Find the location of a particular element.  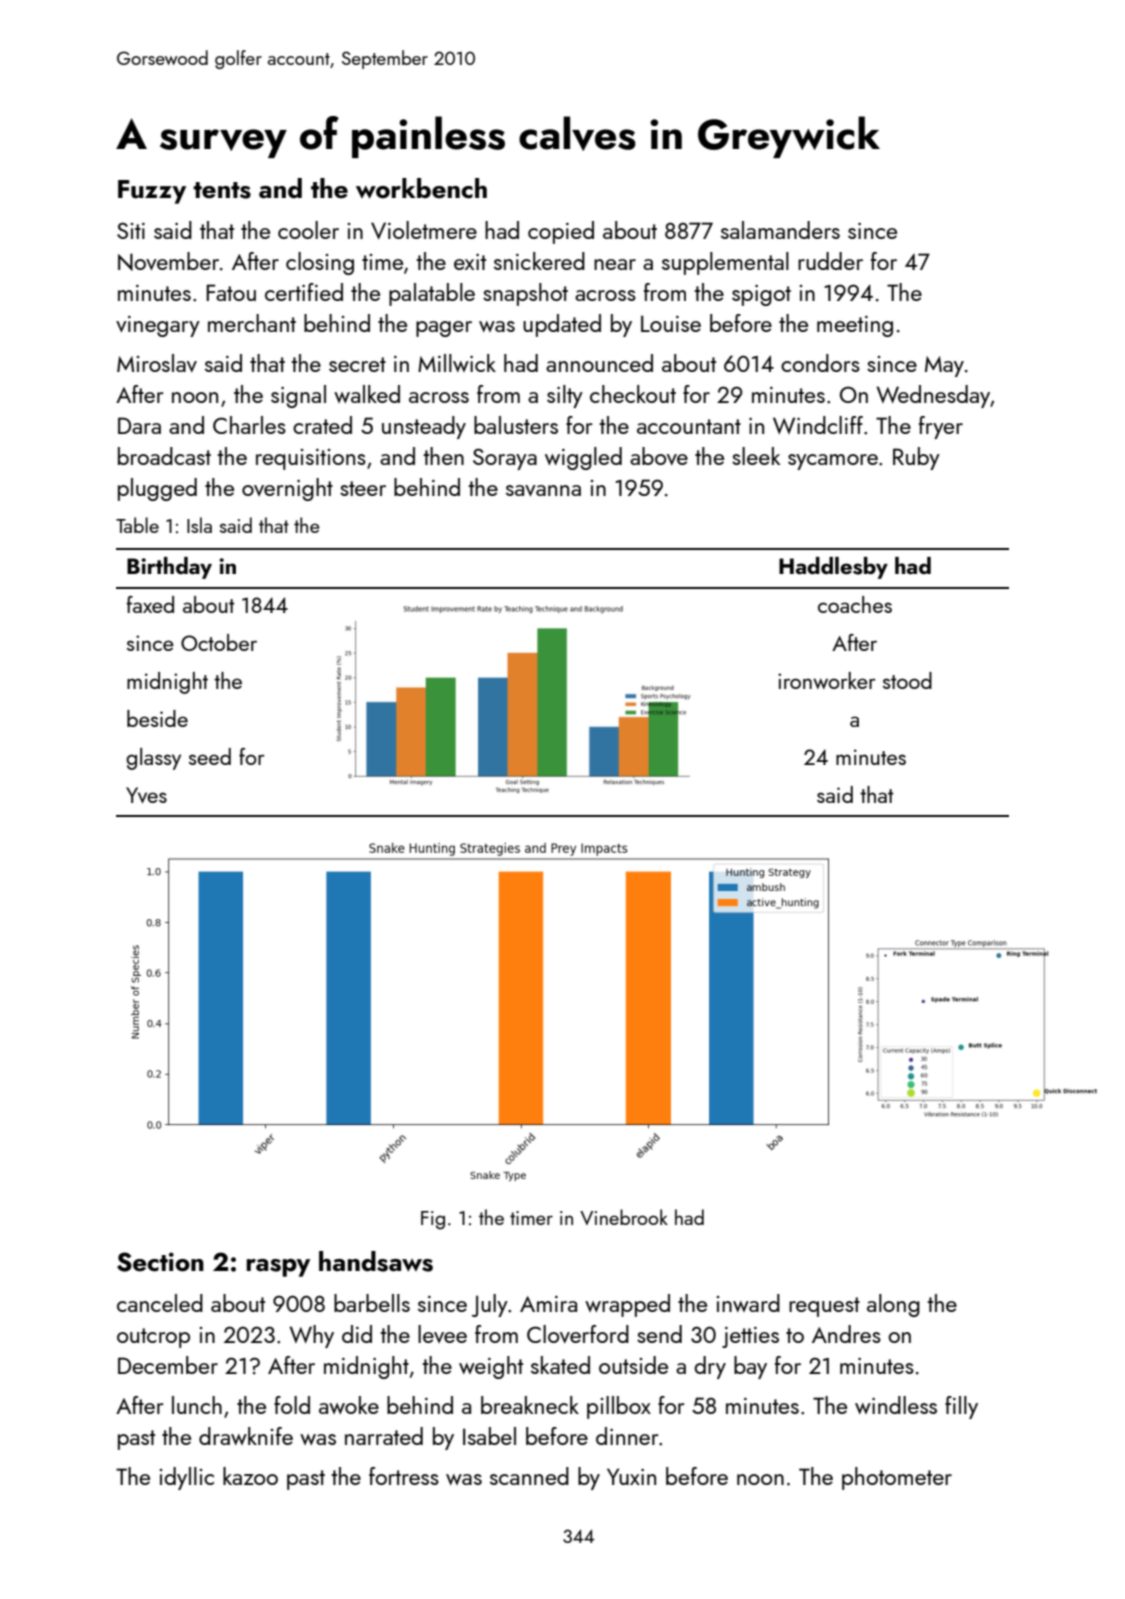

stood is located at coordinates (907, 680).
